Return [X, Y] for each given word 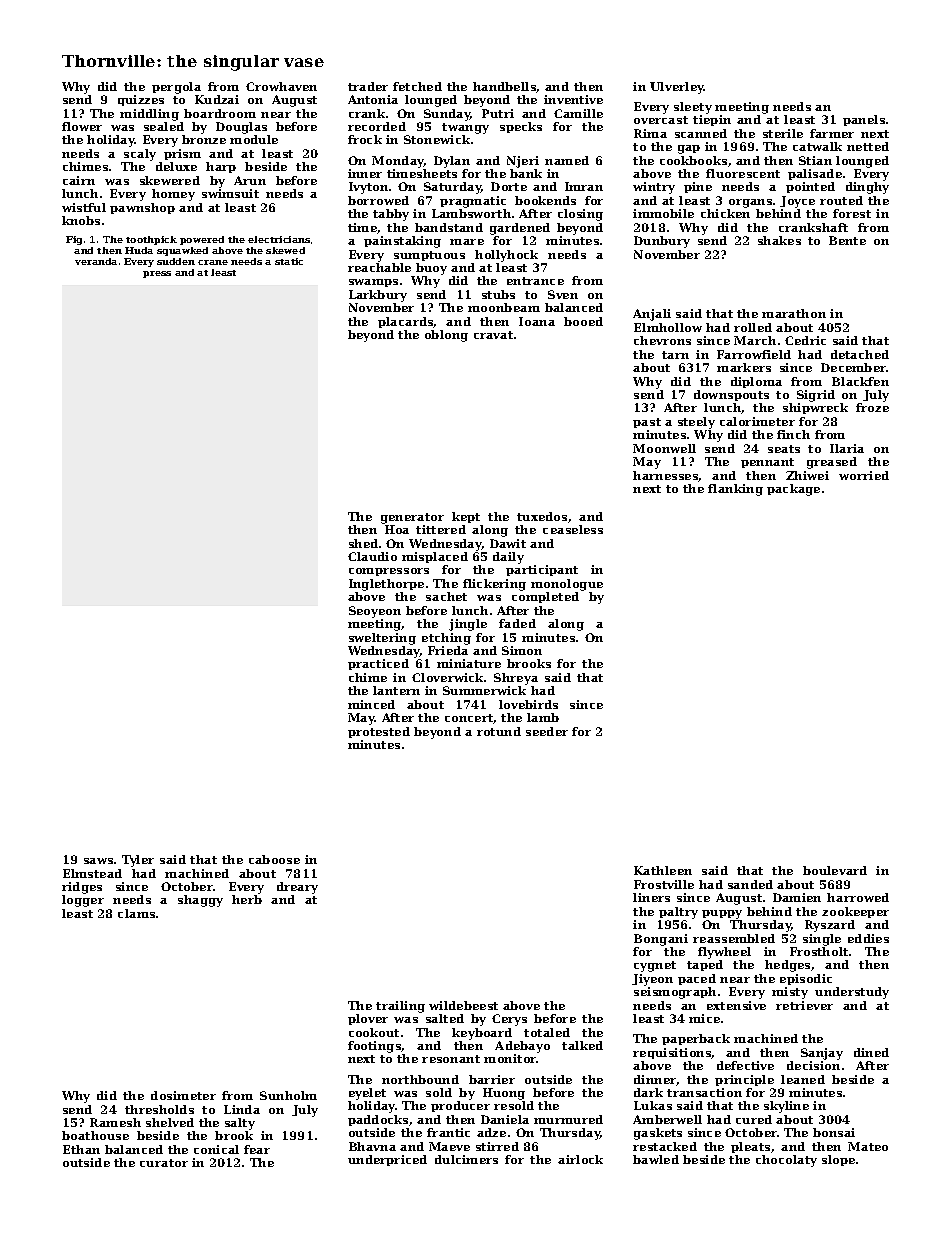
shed [363, 543]
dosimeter [183, 1095]
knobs [81, 220]
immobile [663, 213]
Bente [847, 240]
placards [406, 322]
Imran [584, 186]
